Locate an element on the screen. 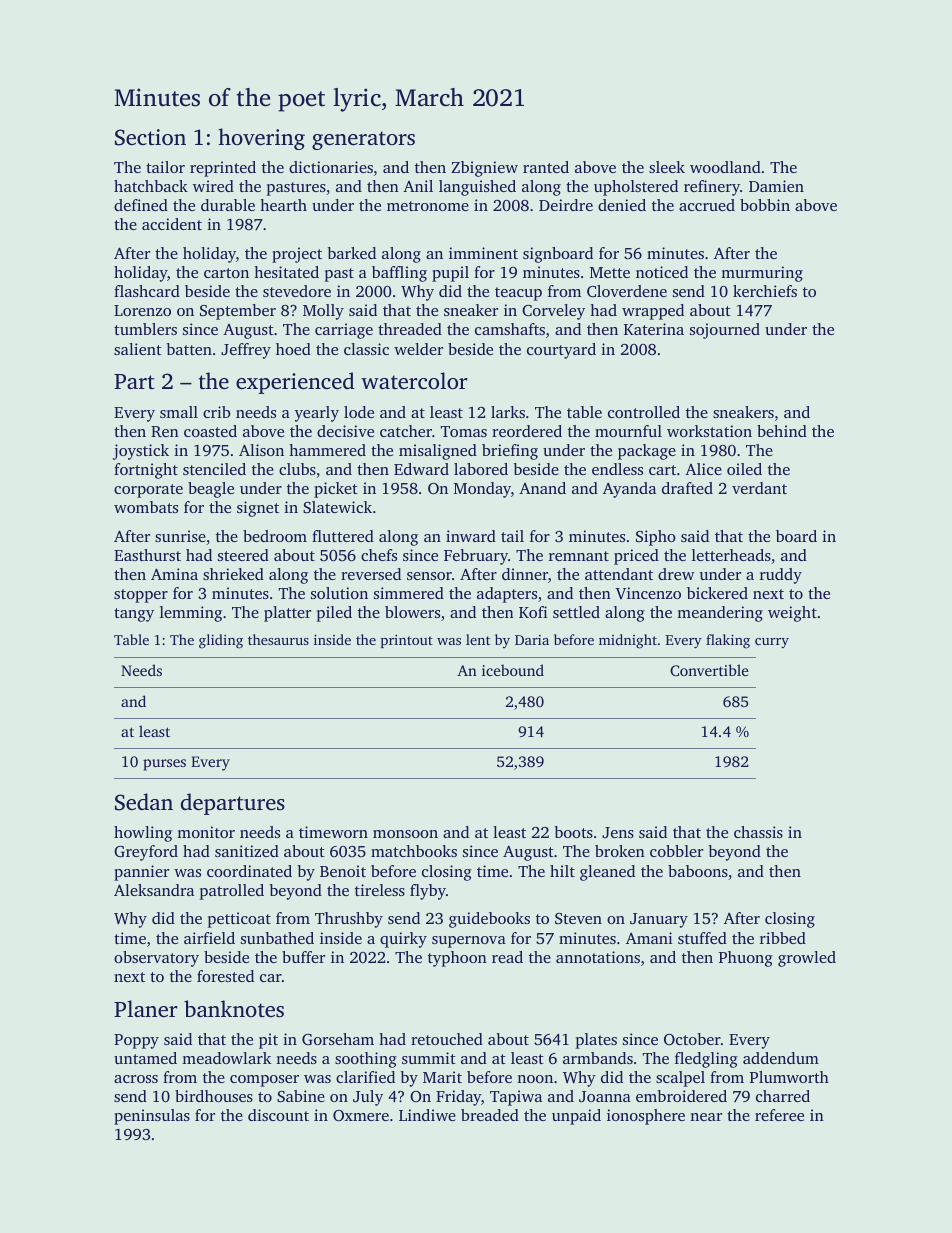 Image resolution: width=952 pixels, height=1233 pixels. matchbooks is located at coordinates (414, 851).
